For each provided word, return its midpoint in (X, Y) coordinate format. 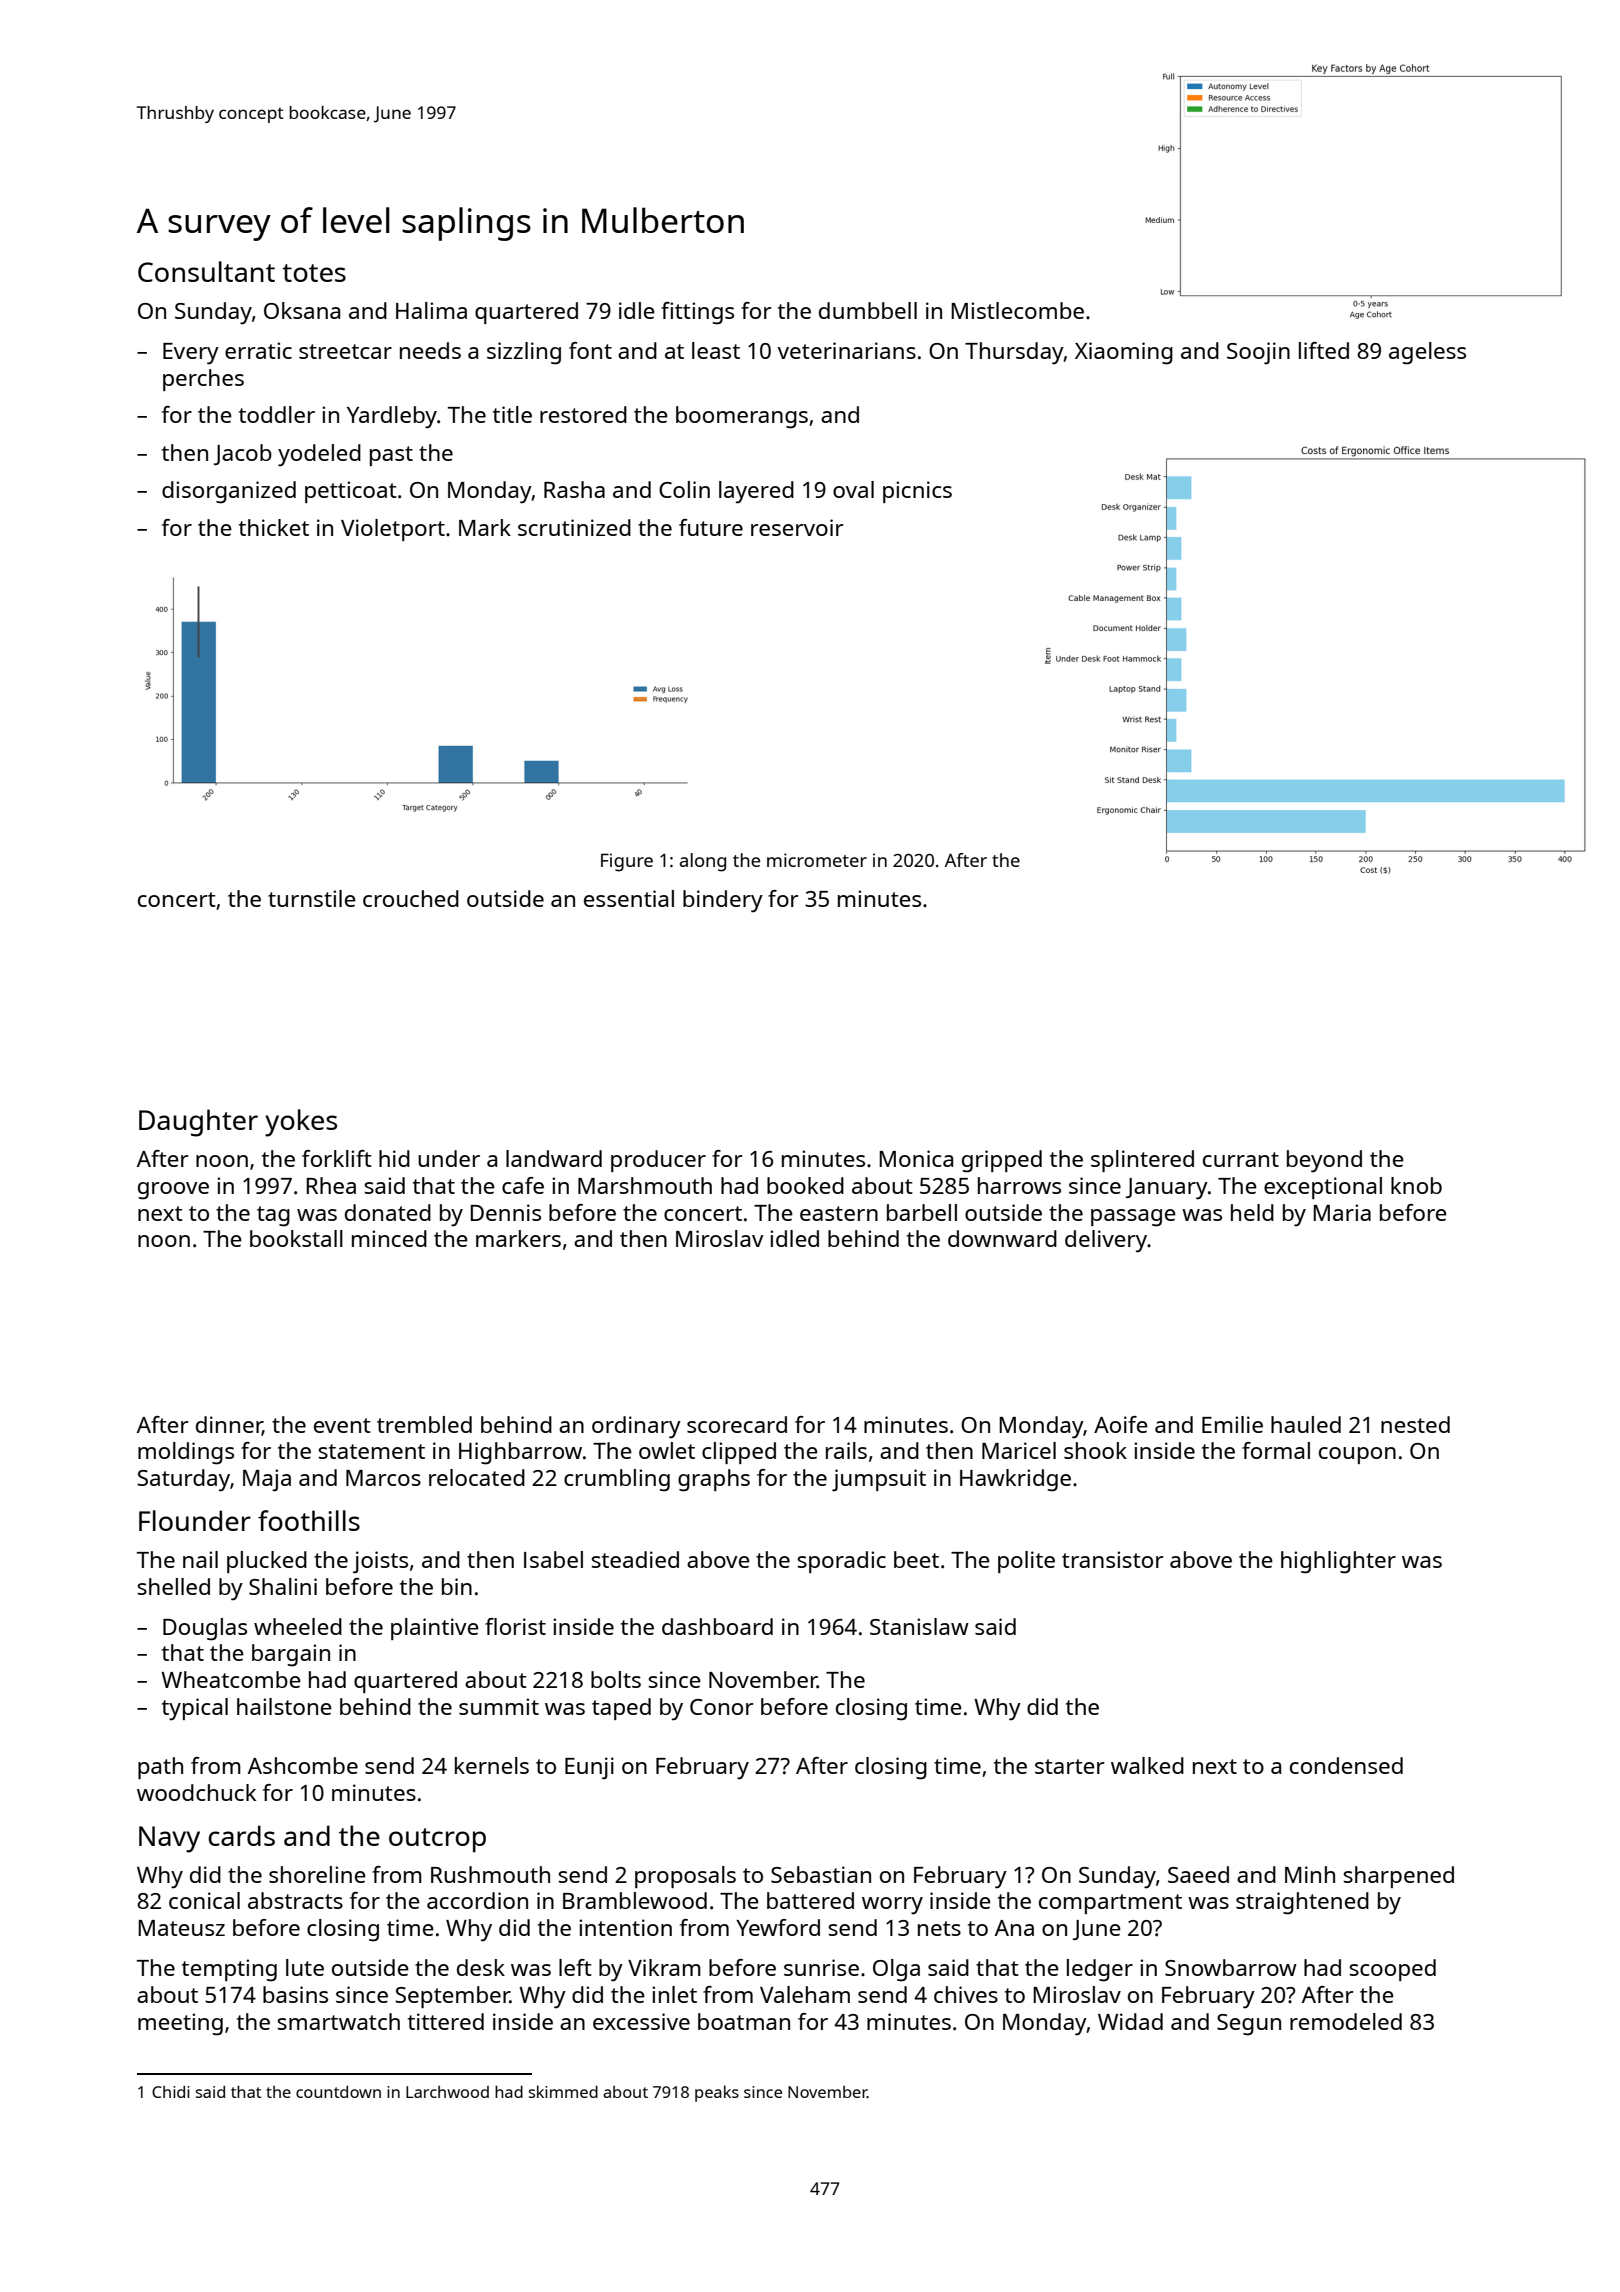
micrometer (817, 860)
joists (380, 1562)
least (716, 350)
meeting (180, 2024)
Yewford (778, 1927)
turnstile (312, 898)
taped (621, 1709)
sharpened (1398, 1877)
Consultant (206, 271)
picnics (917, 492)
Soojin (1258, 353)
